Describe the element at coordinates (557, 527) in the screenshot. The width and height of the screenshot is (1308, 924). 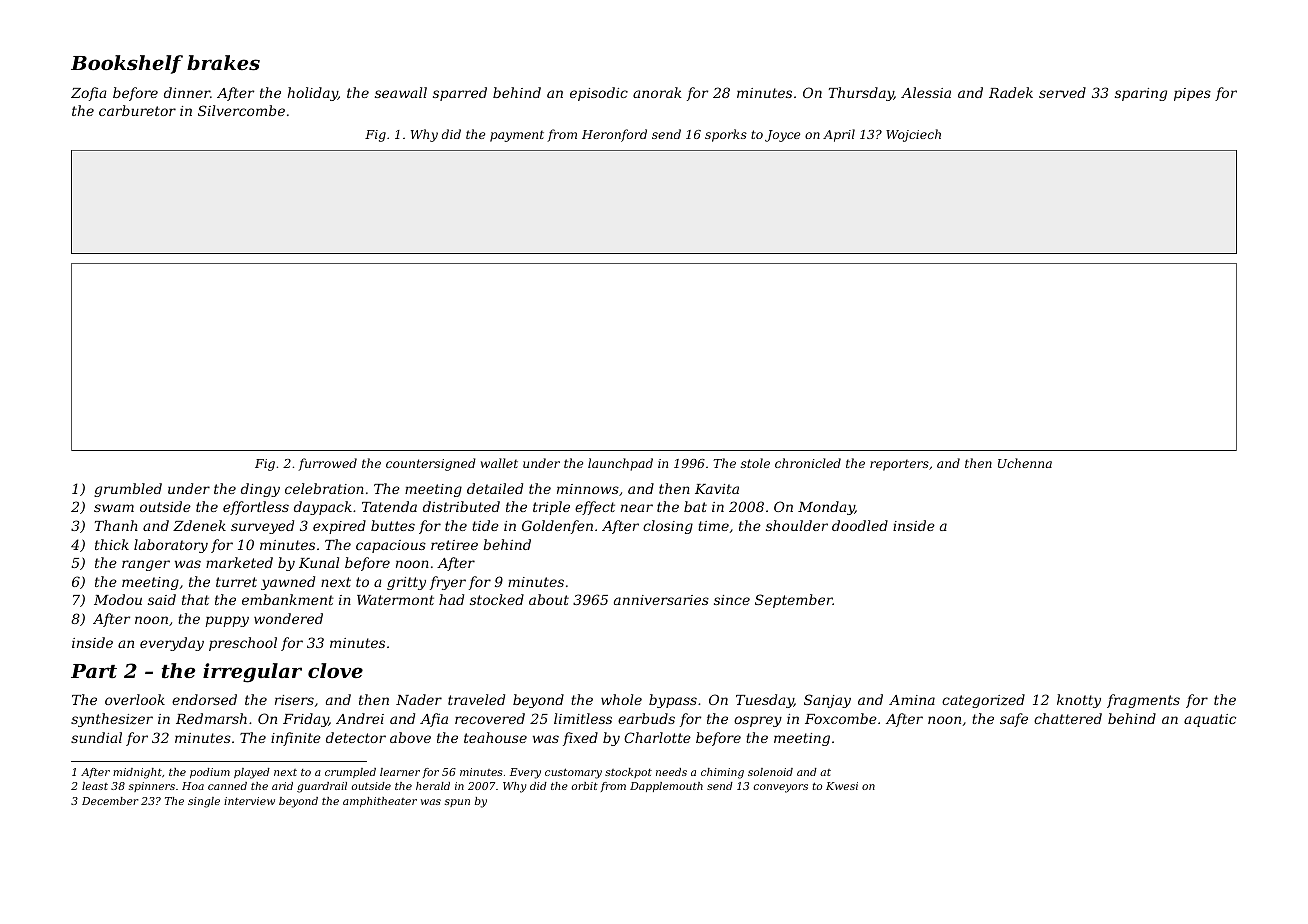
I see `Goldenfen` at that location.
